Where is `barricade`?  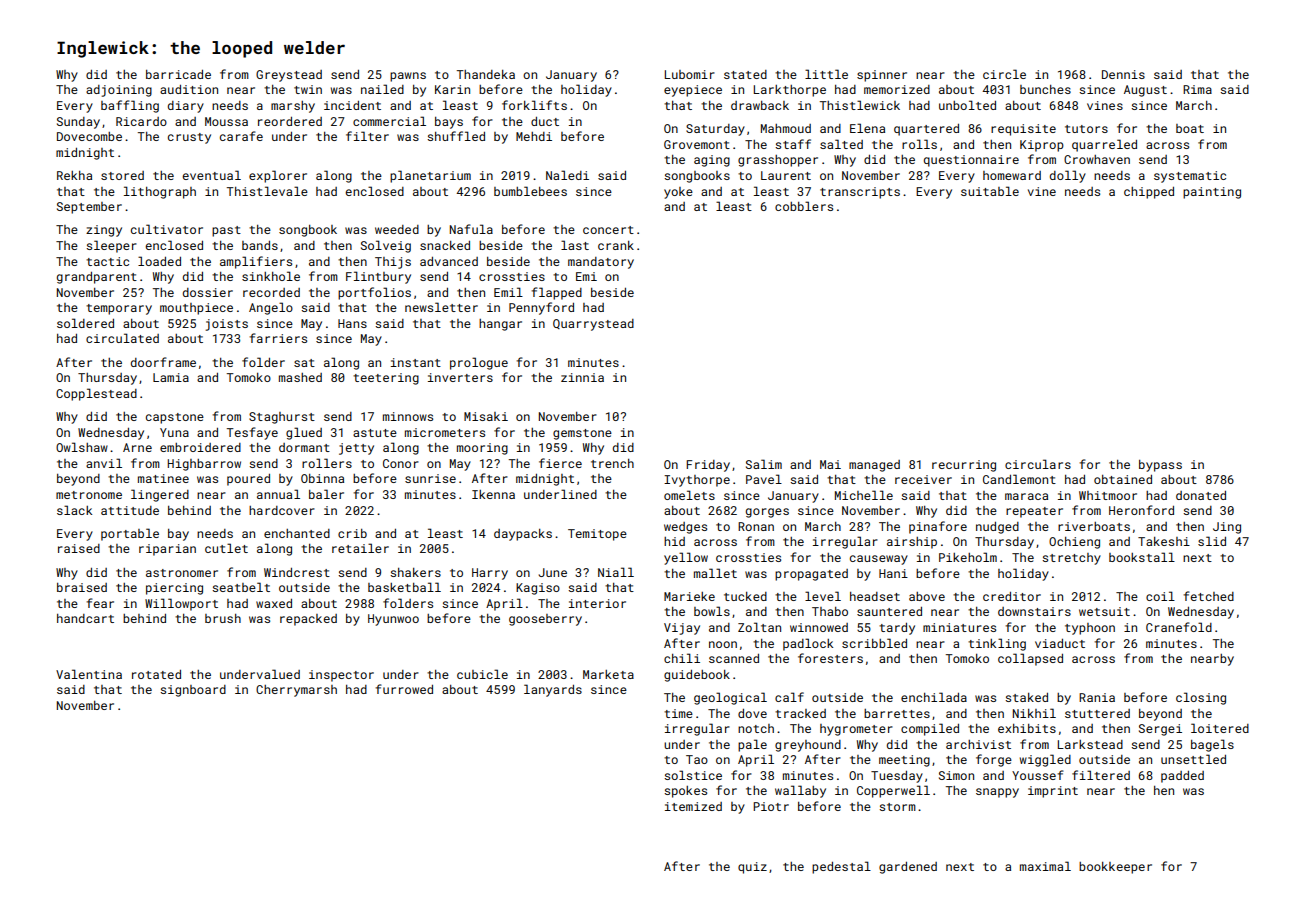
barricade is located at coordinates (178, 74).
